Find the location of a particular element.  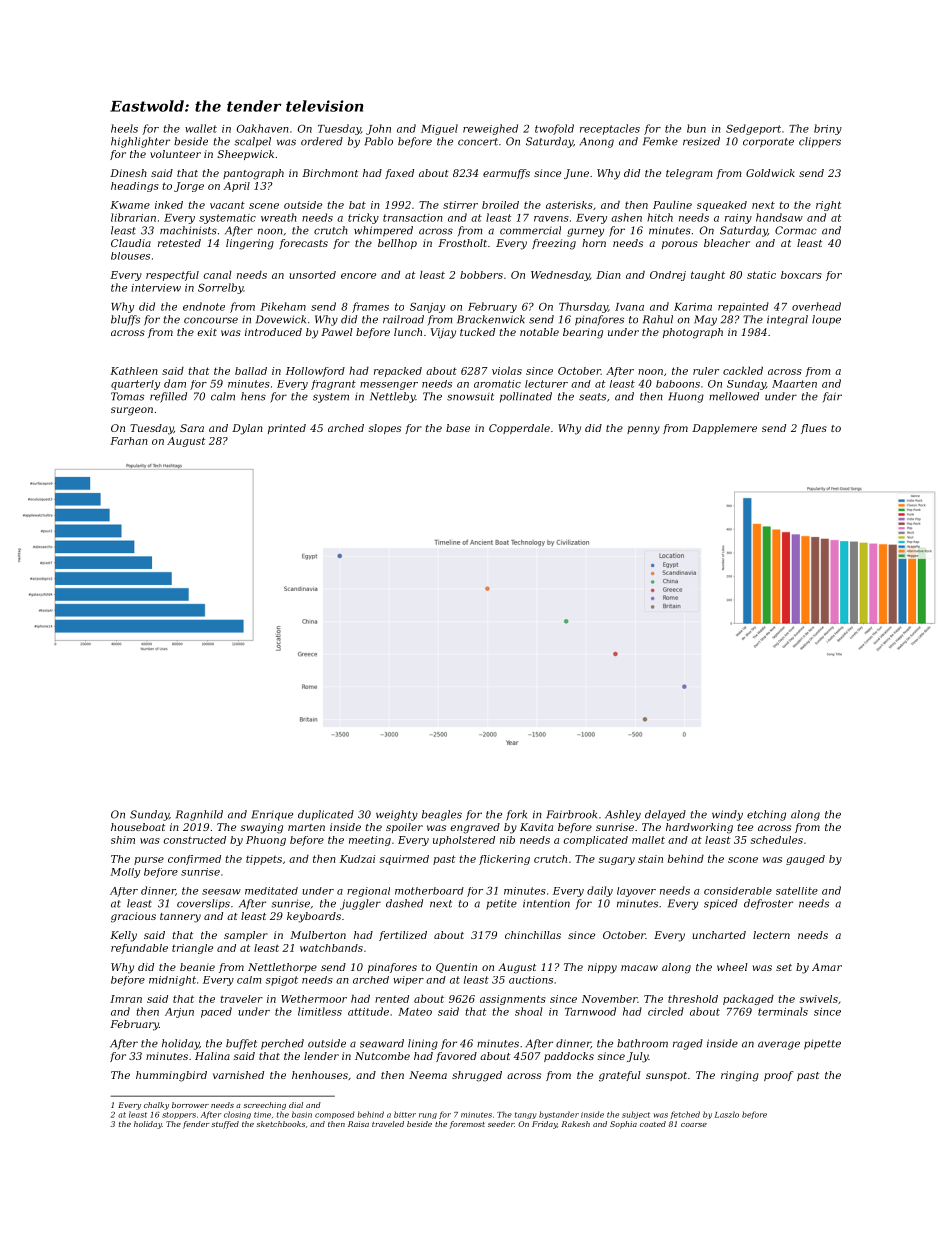

varnished is located at coordinates (238, 1075).
